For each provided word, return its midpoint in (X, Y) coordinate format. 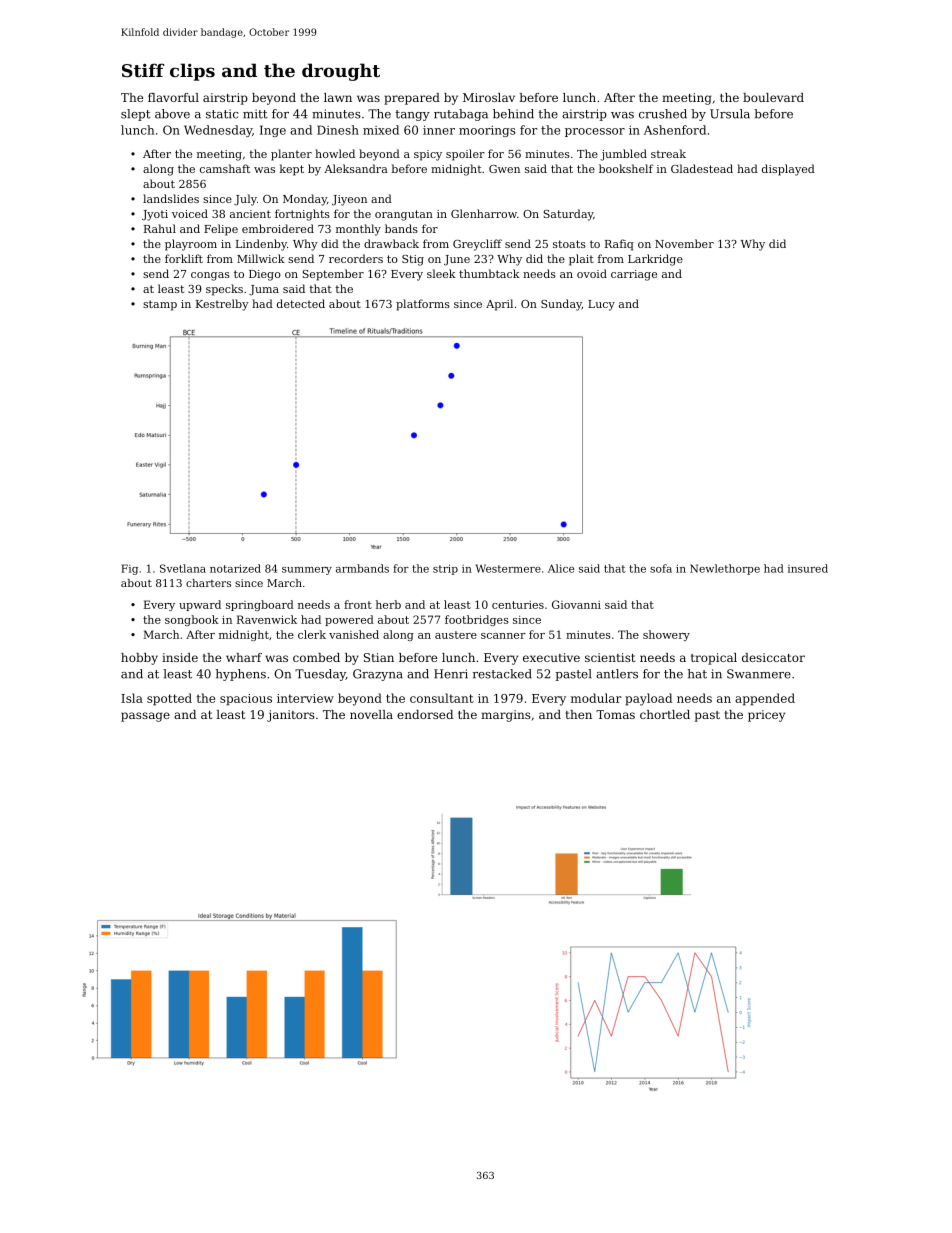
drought (341, 72)
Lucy (601, 305)
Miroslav (489, 97)
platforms (423, 305)
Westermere (508, 568)
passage (145, 717)
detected (301, 303)
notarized (235, 568)
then (579, 714)
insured (808, 568)
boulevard (773, 97)
